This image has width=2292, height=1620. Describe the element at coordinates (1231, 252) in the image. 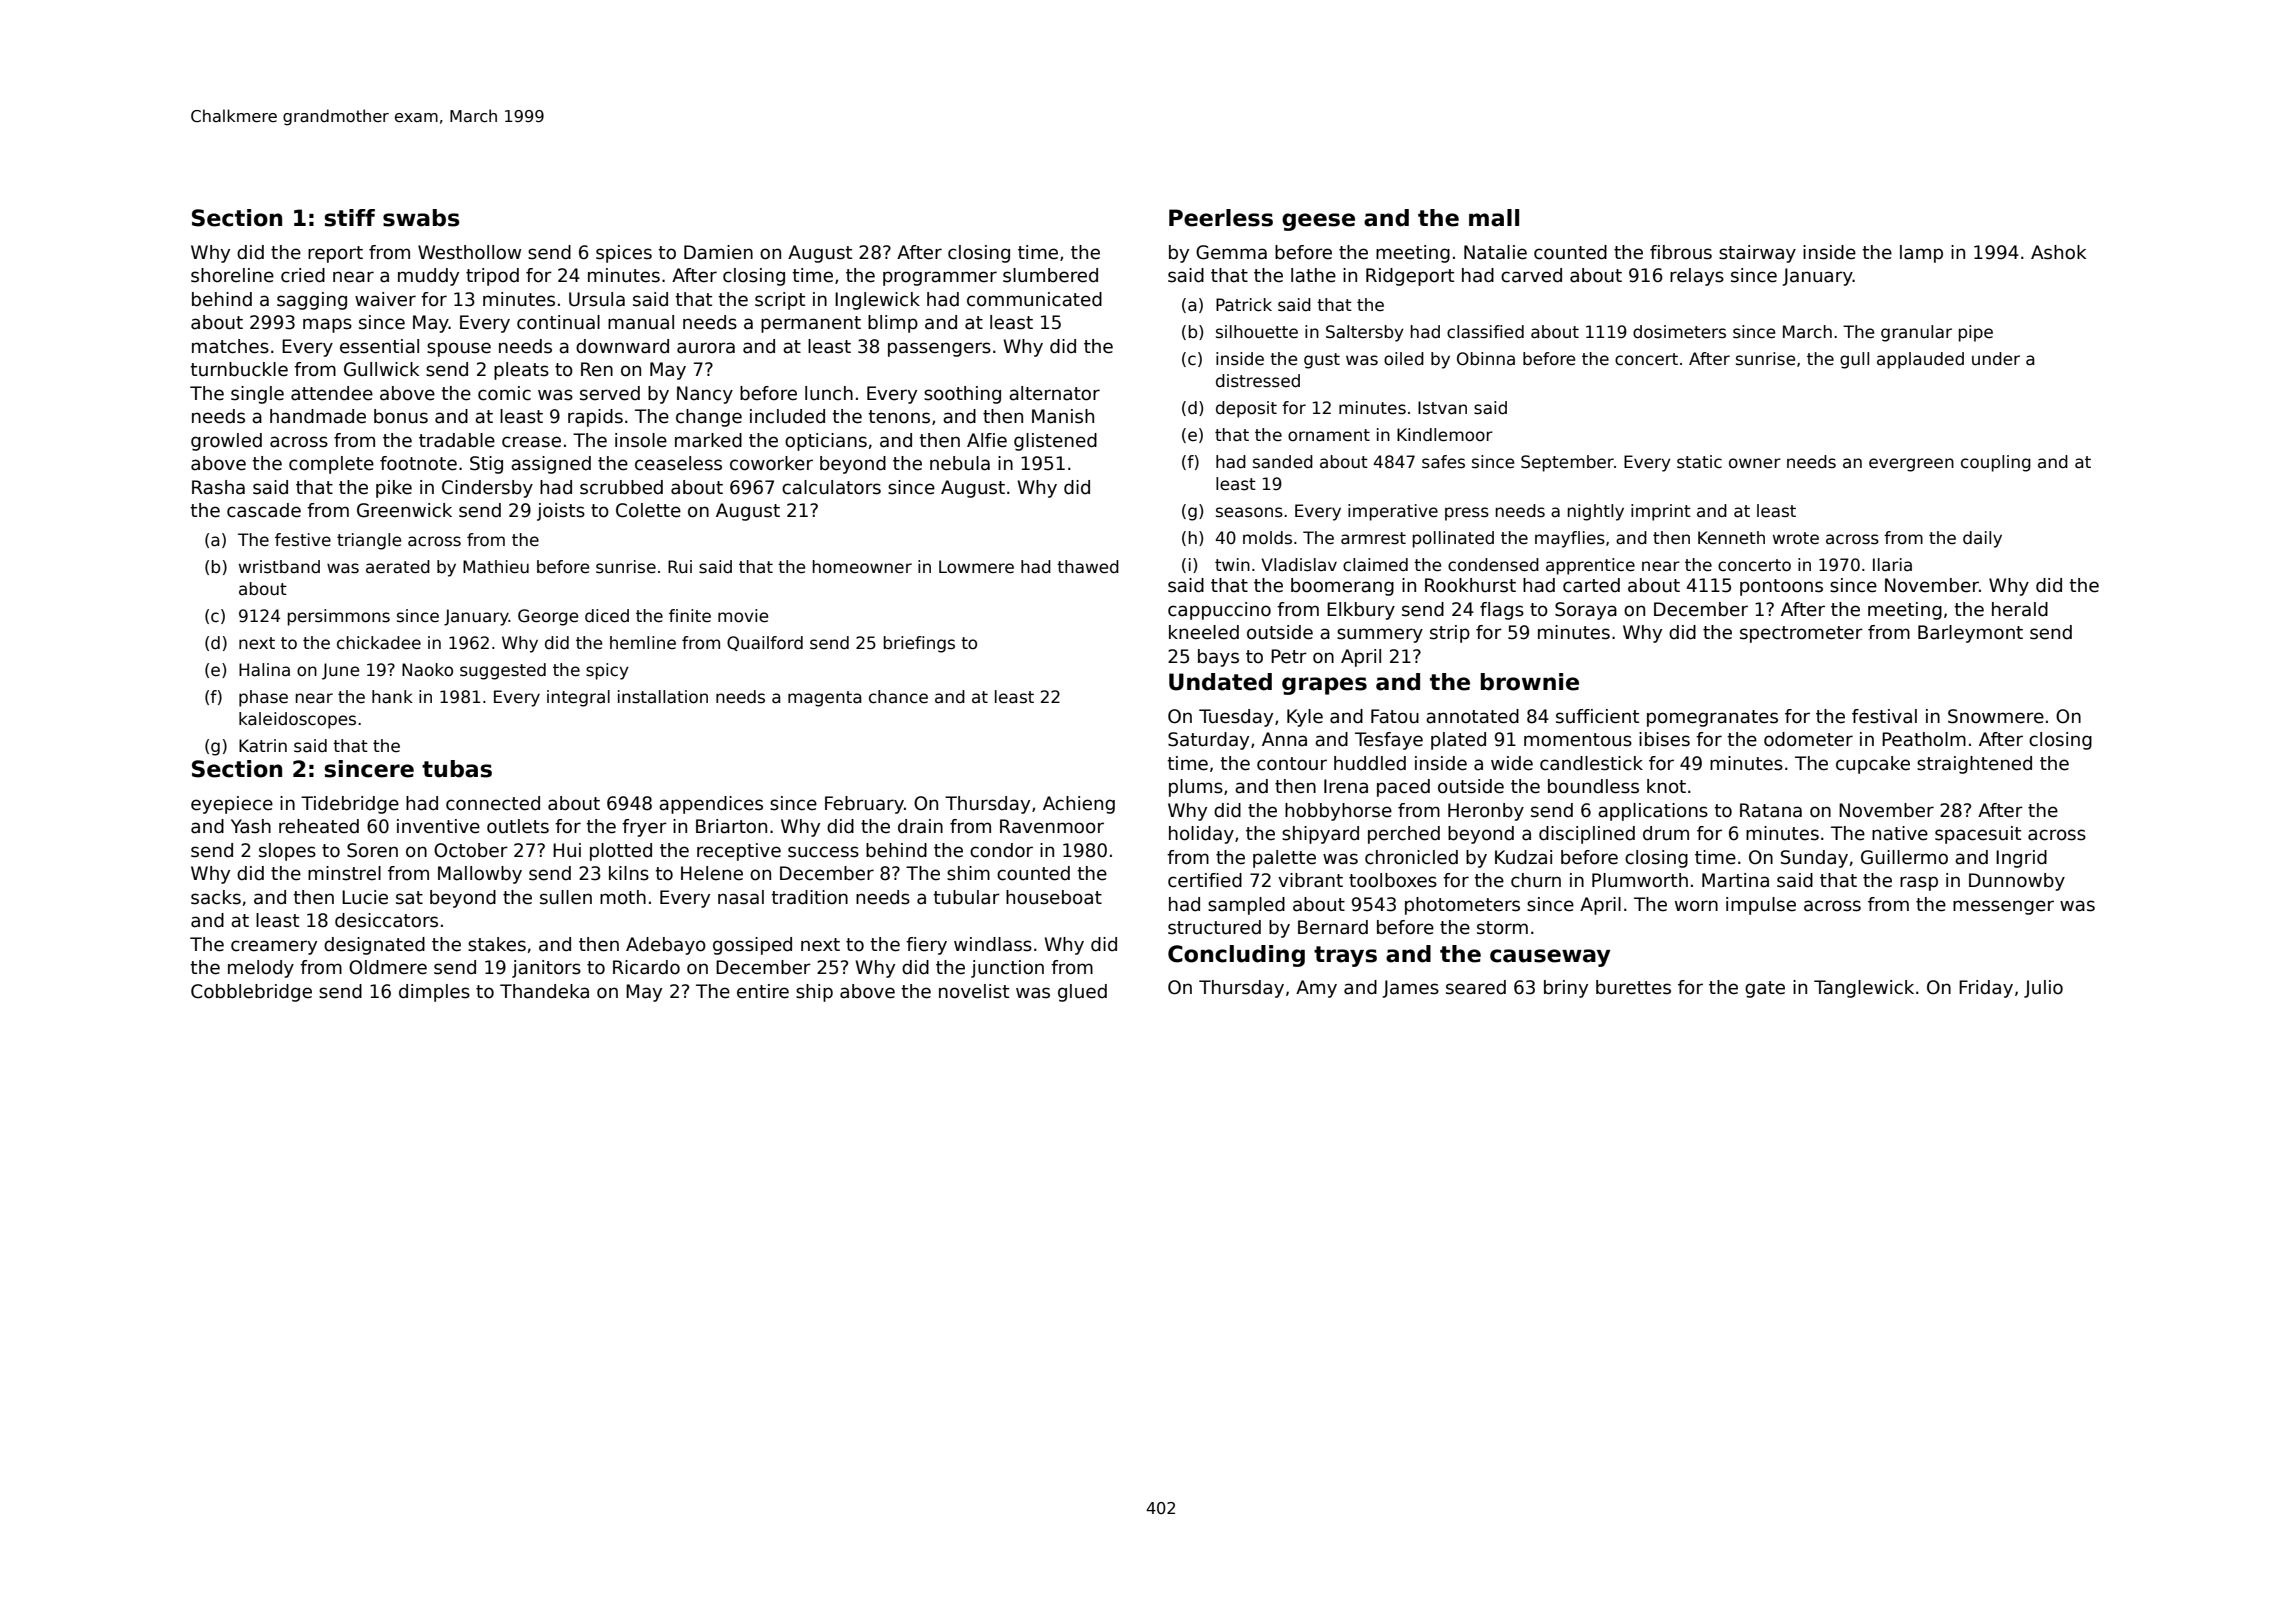

I see `Gemma` at that location.
